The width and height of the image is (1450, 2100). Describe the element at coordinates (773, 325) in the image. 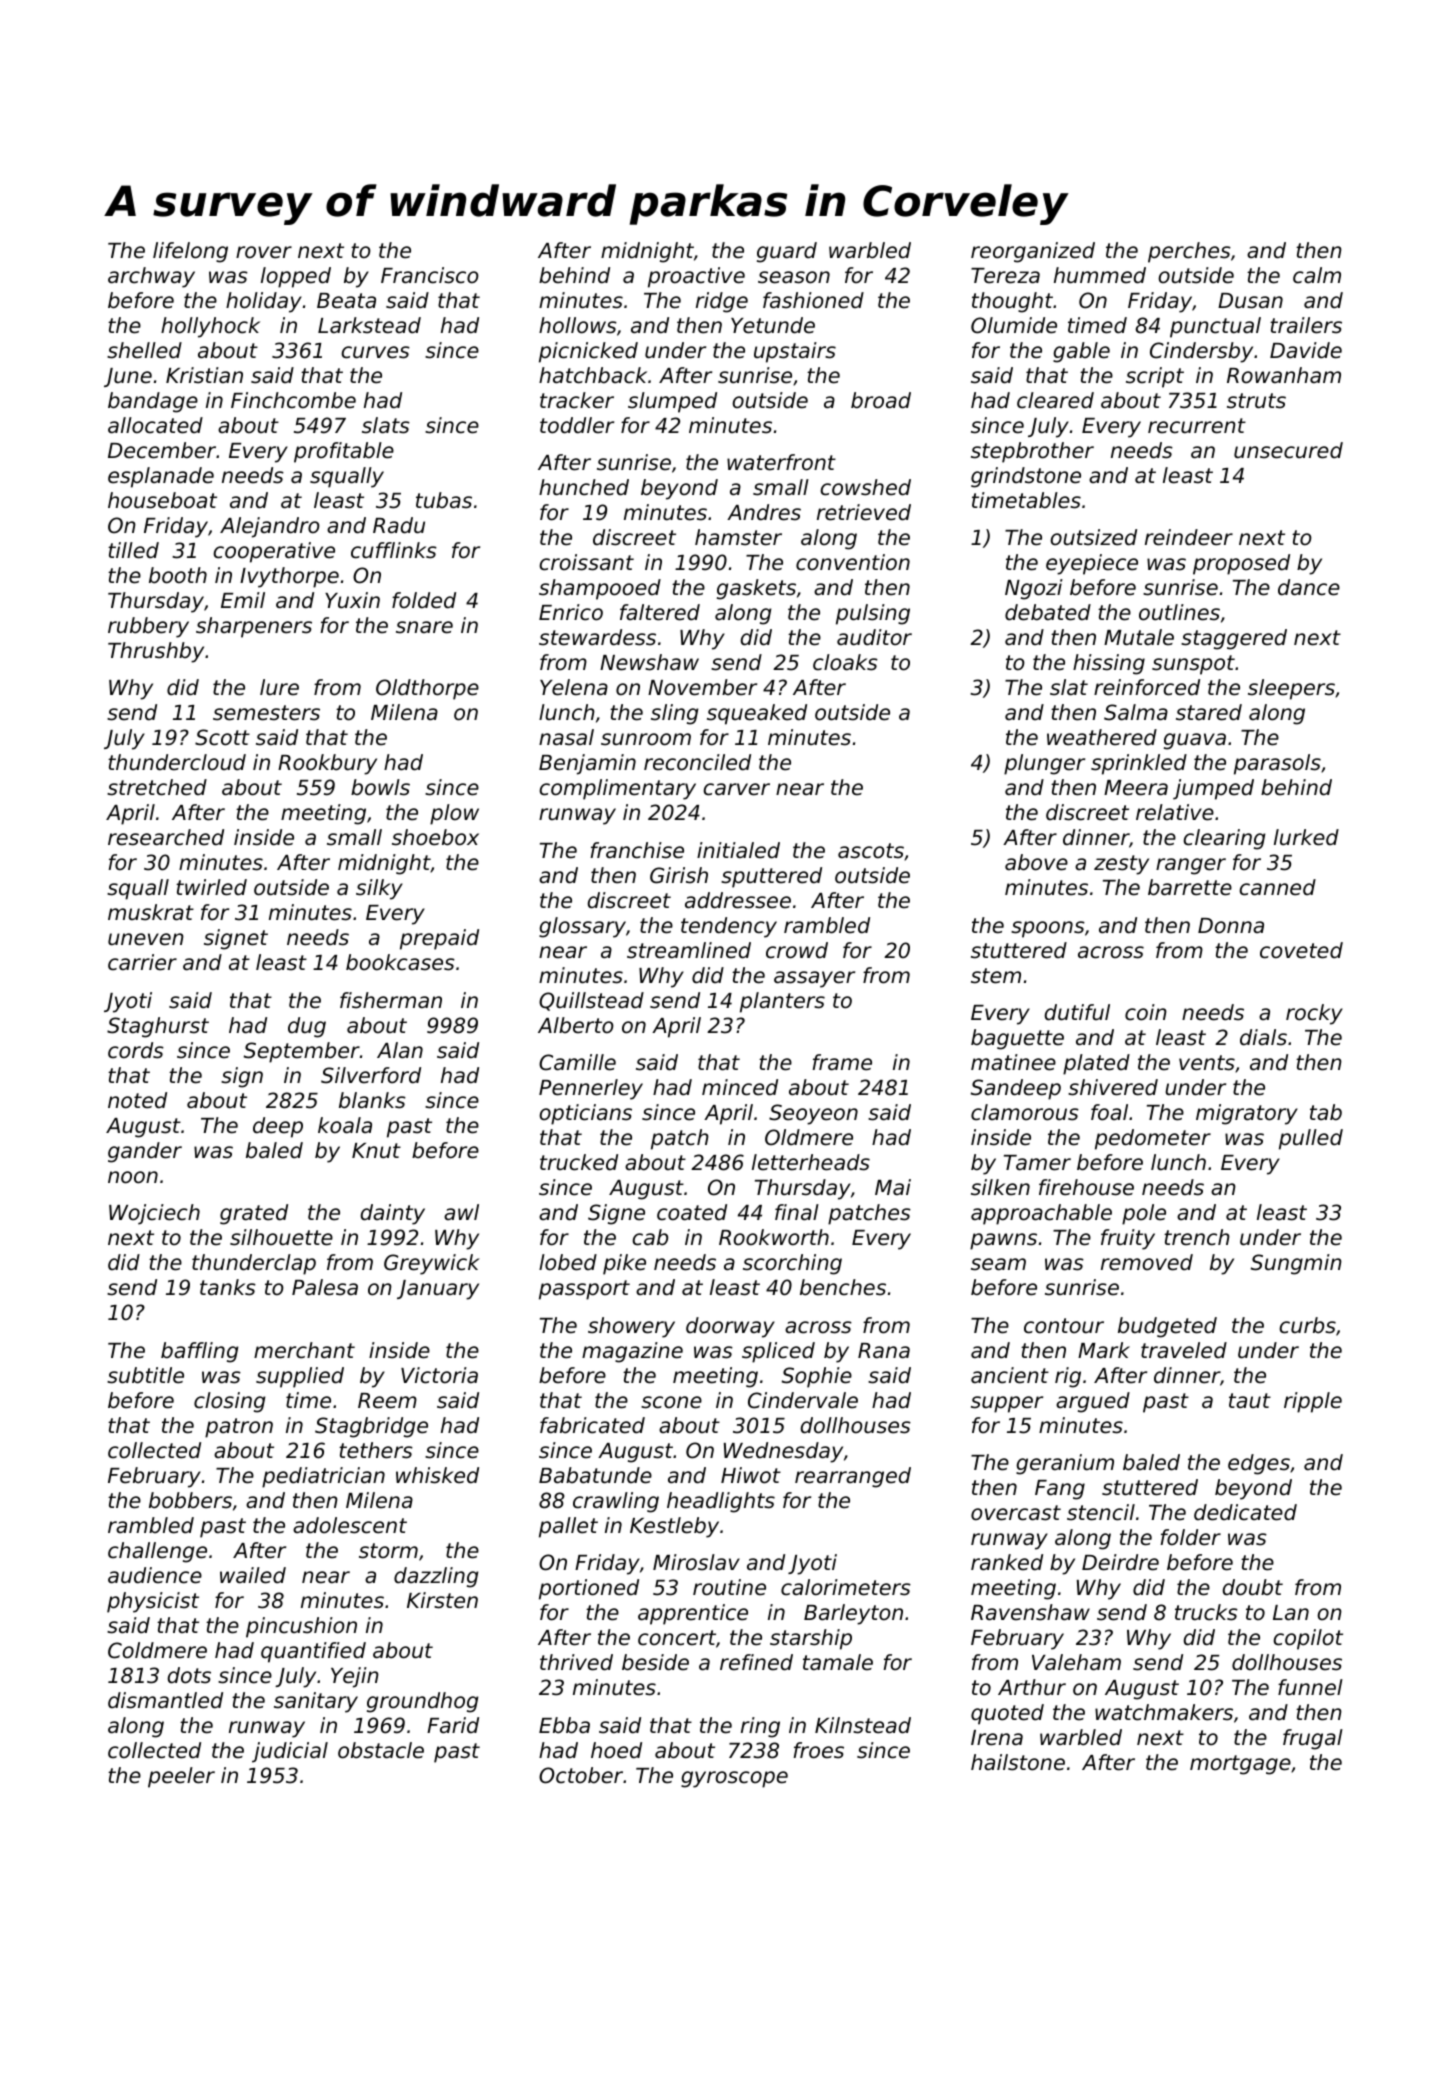

I see `Yetunde` at that location.
